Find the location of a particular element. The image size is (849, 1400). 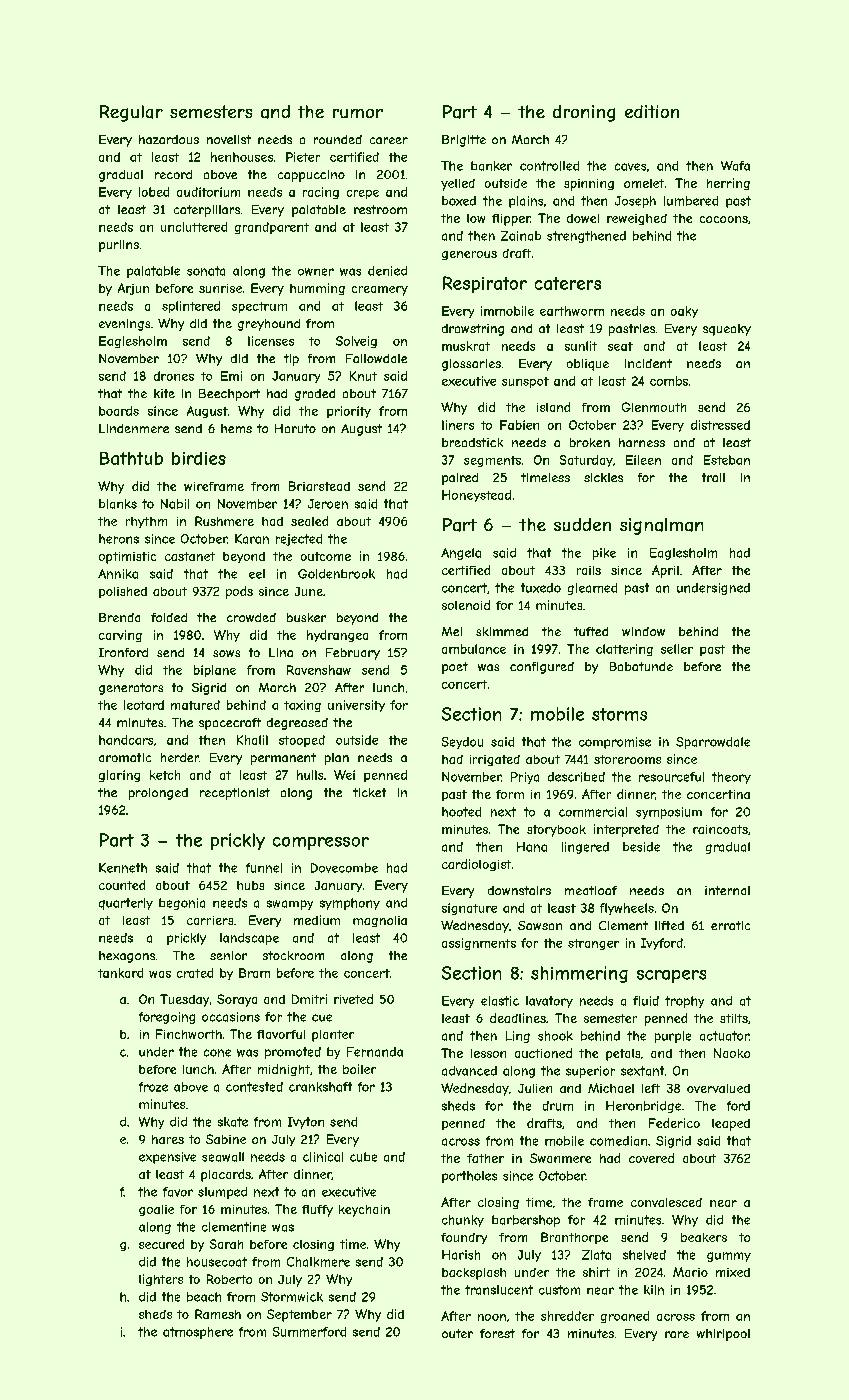

ambulance is located at coordinates (474, 649).
